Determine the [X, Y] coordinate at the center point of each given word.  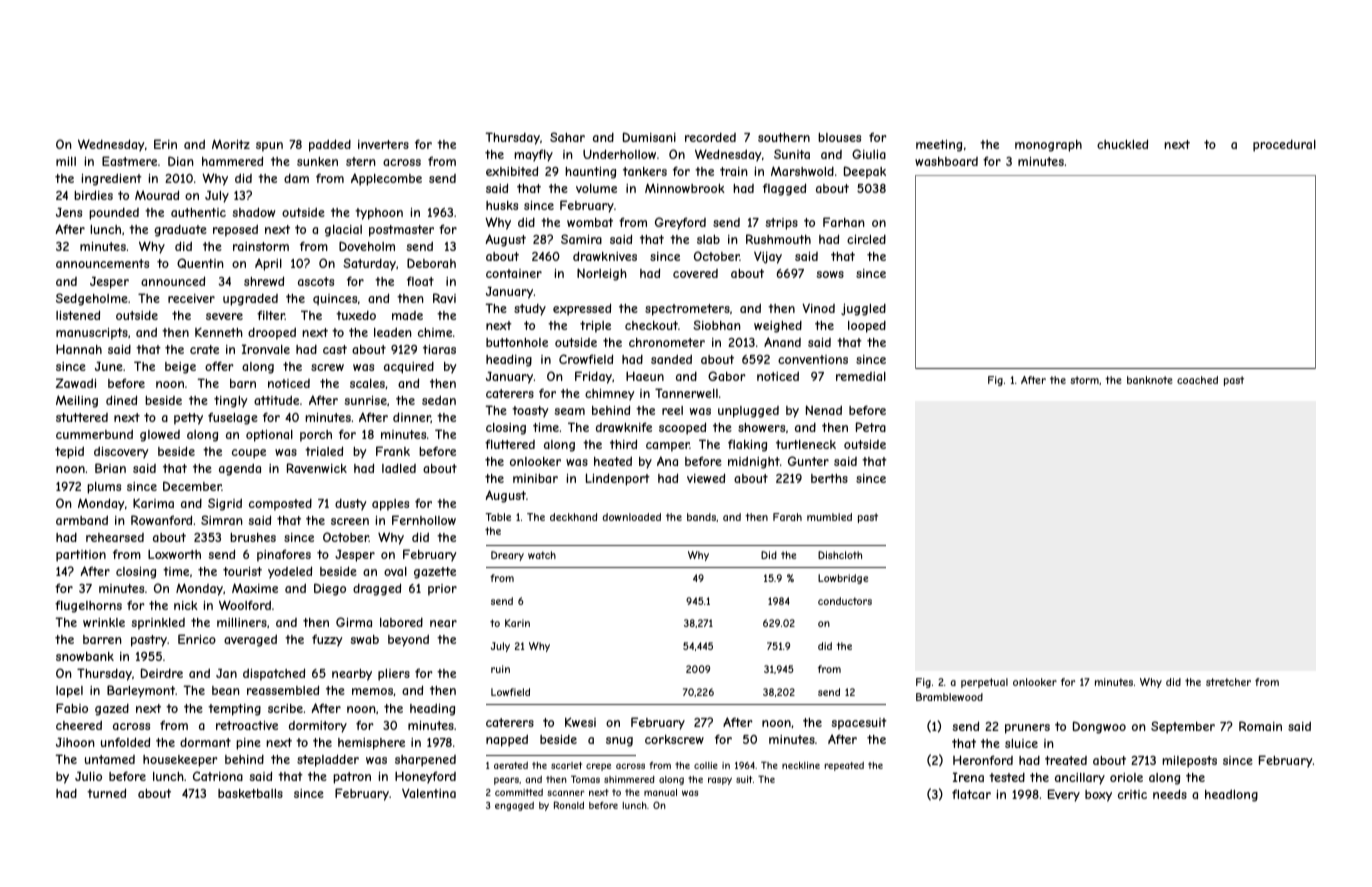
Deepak [865, 172]
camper [668, 447]
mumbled [829, 517]
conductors [845, 601]
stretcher [1228, 682]
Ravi [444, 298]
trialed [324, 451]
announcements [102, 263]
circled [866, 239]
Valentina [429, 793]
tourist [242, 571]
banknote [1150, 380]
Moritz [231, 144]
